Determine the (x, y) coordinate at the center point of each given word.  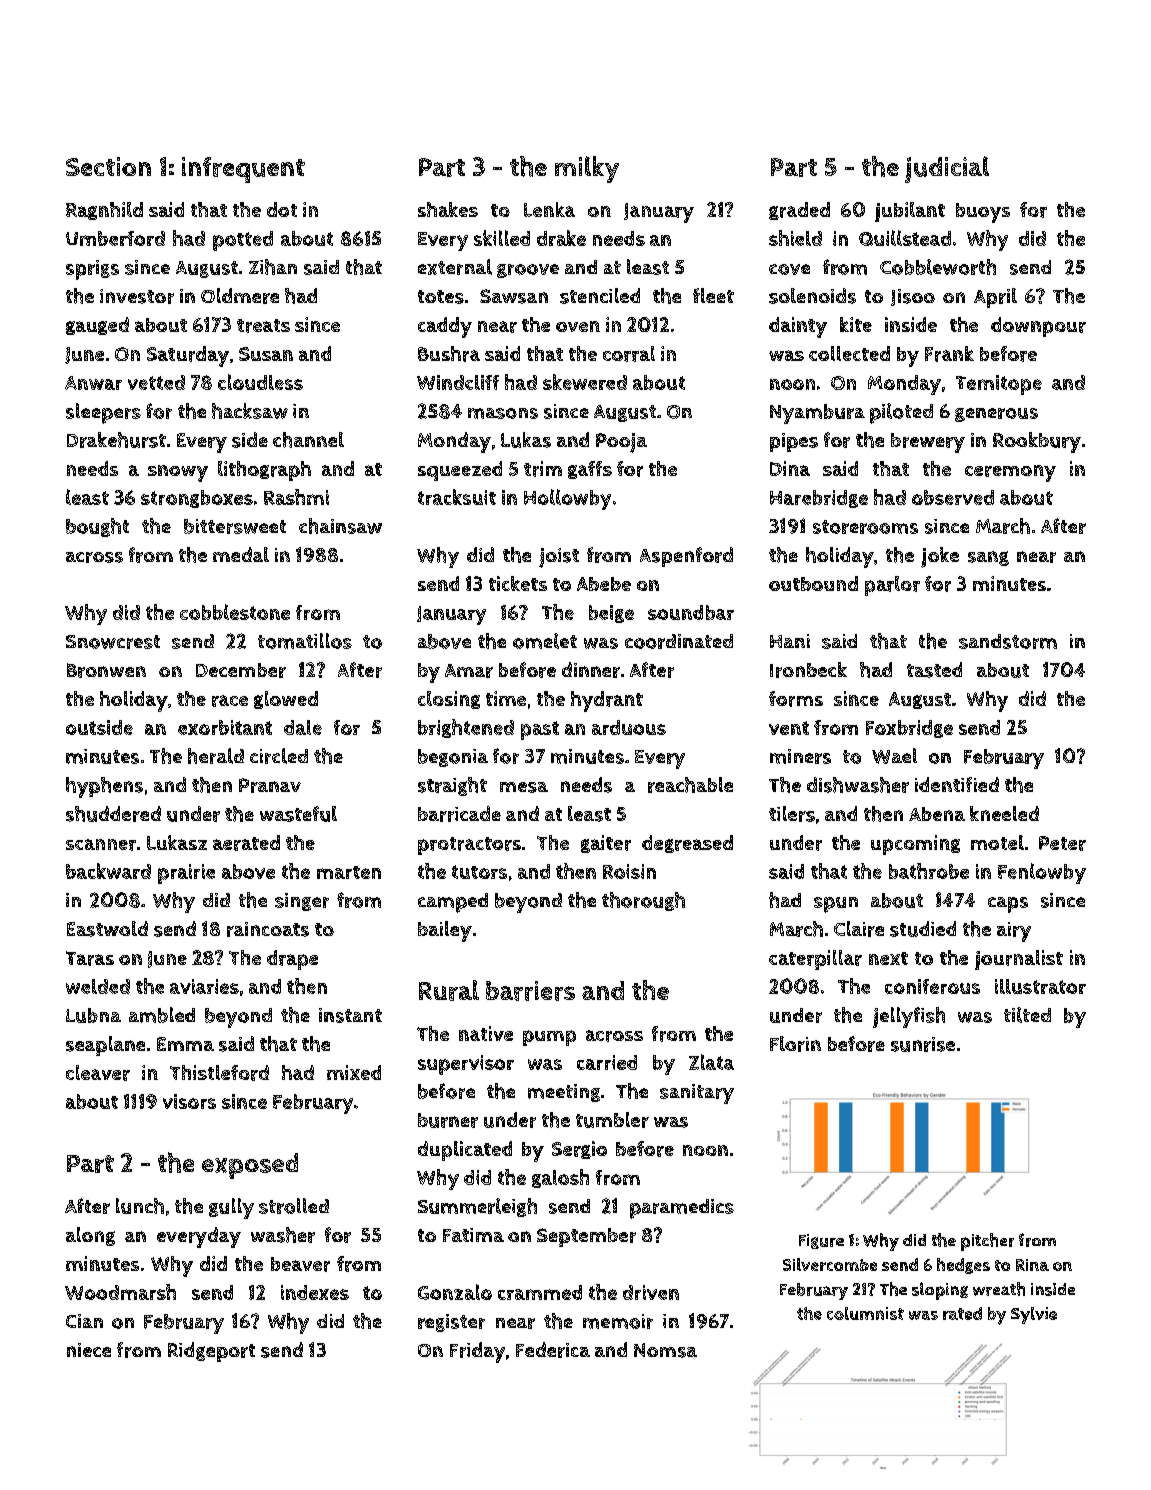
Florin (795, 1044)
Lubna (93, 1015)
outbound (813, 583)
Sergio (579, 1150)
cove (789, 269)
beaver (300, 1264)
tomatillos (305, 641)
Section (108, 166)
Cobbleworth (938, 267)
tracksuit (457, 497)
